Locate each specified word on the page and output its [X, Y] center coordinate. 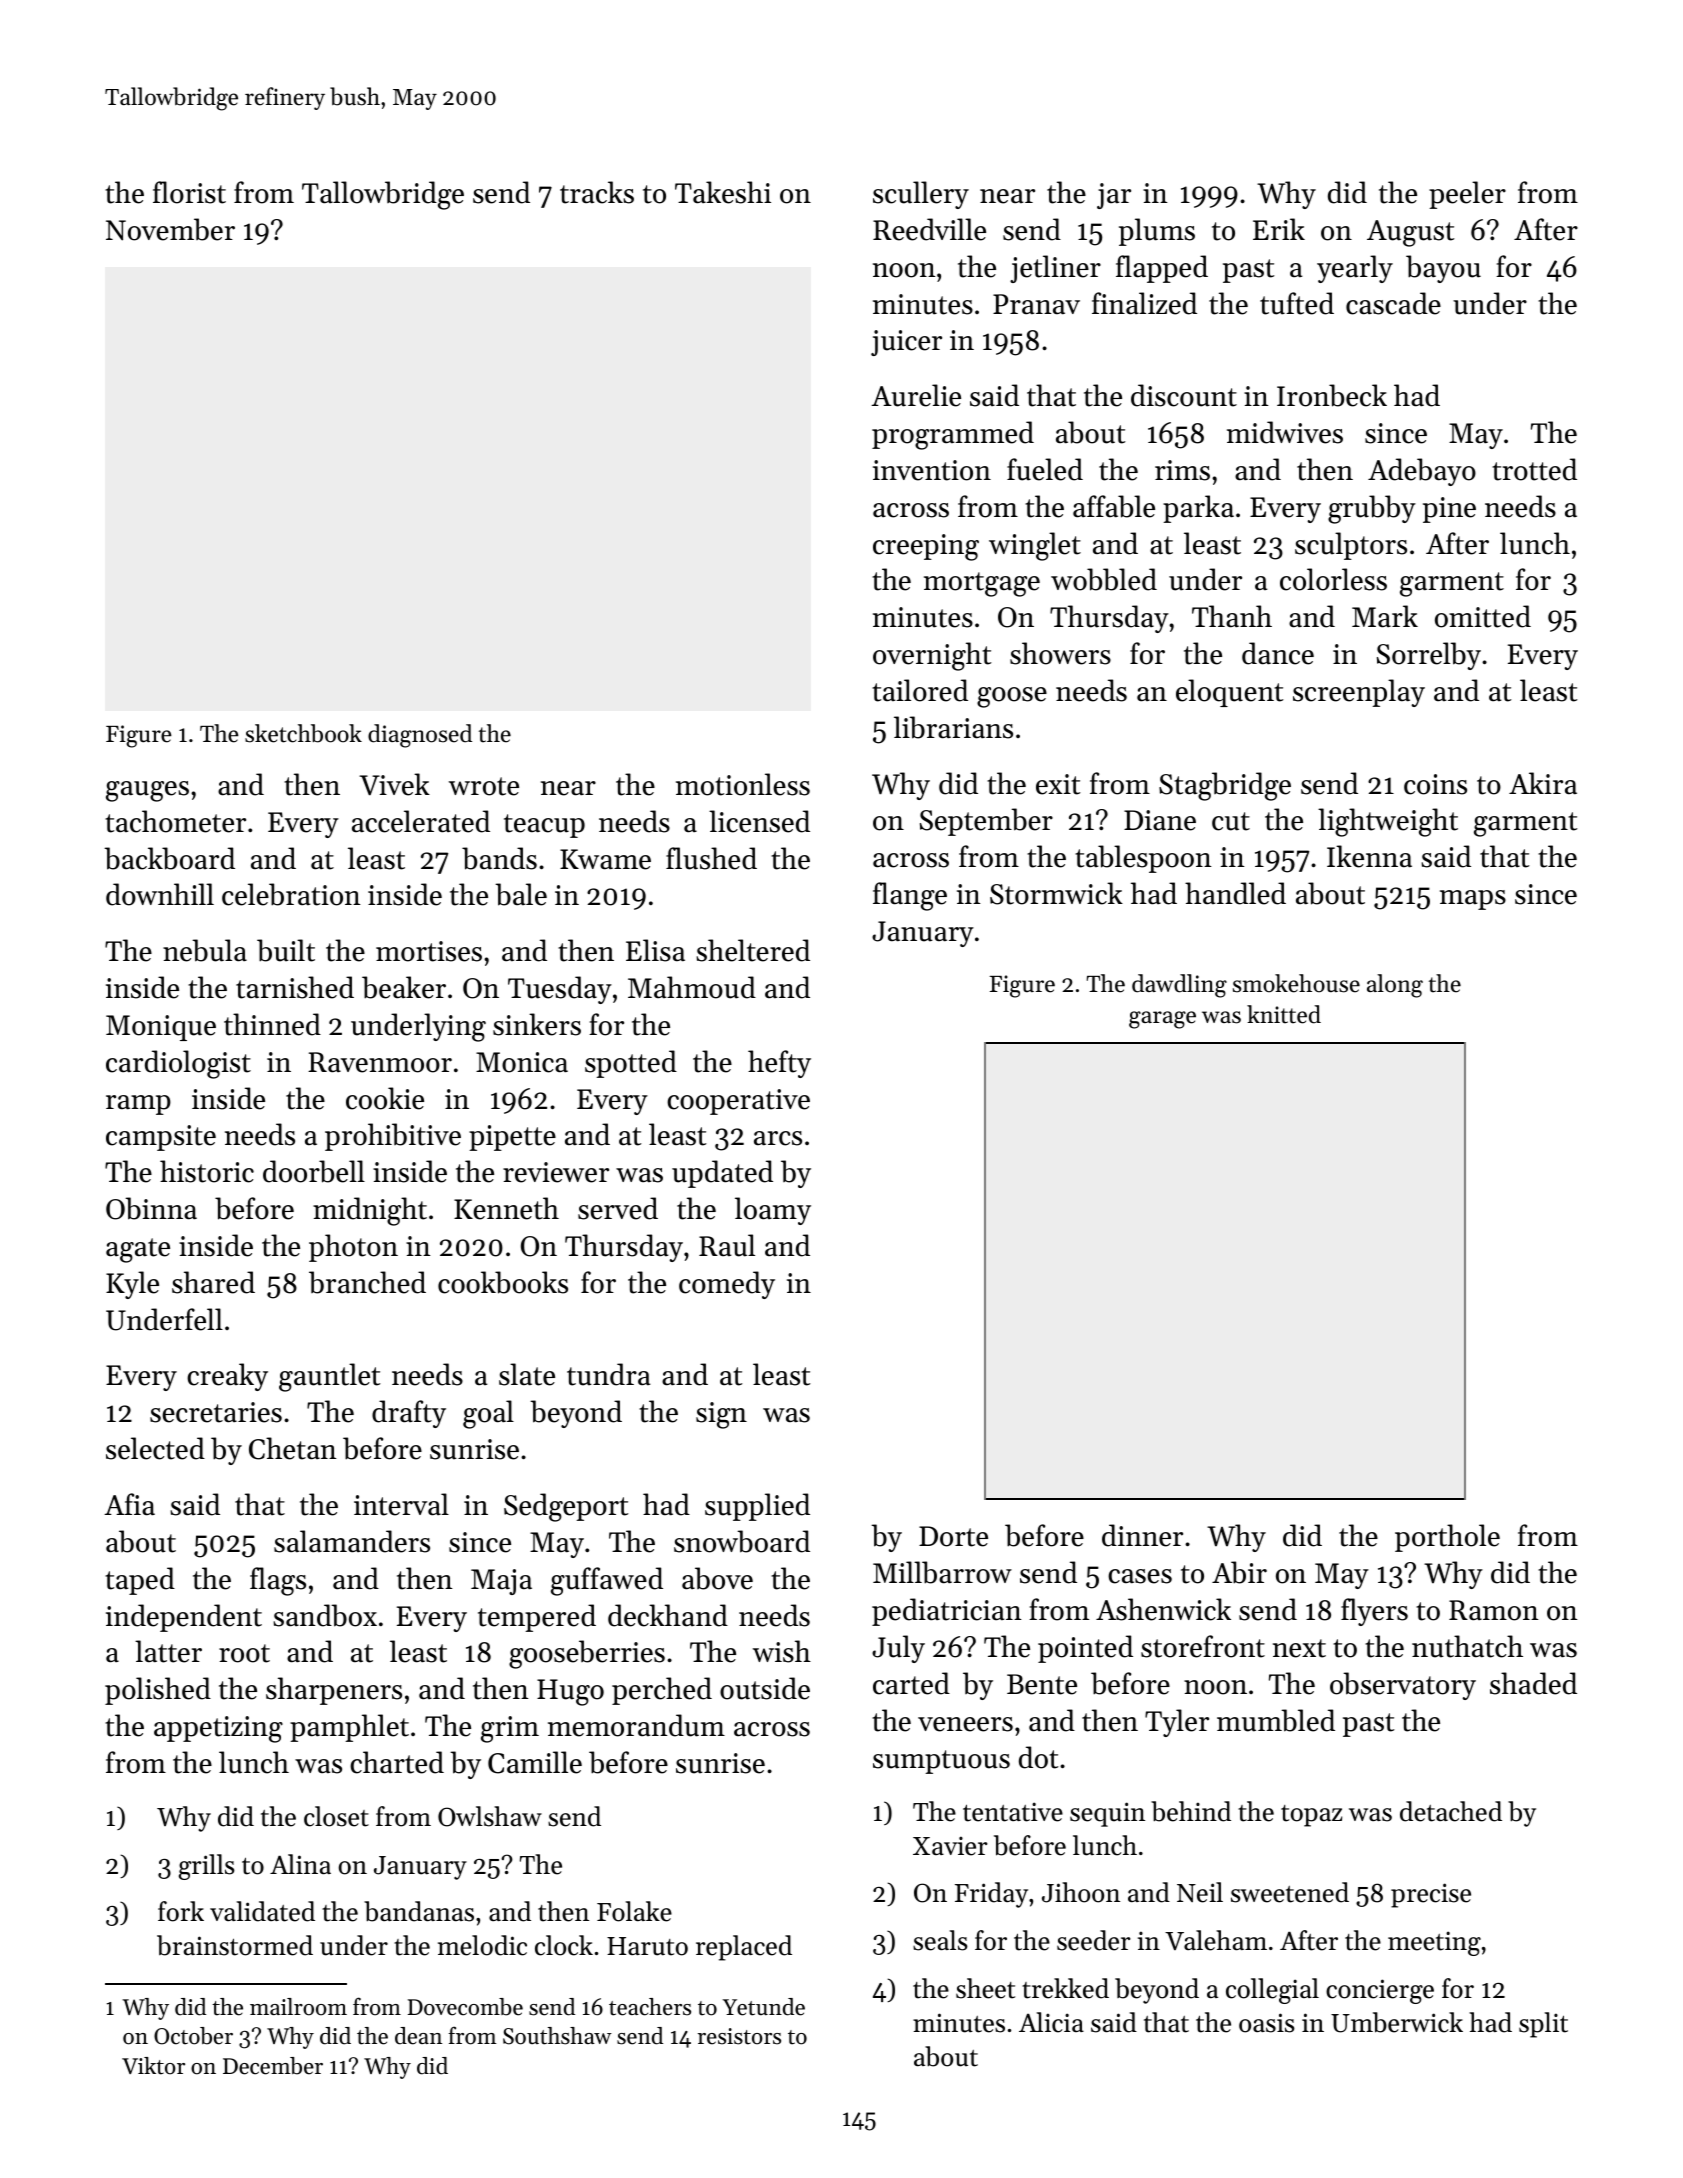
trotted [1534, 469]
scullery [921, 195]
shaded [1533, 1683]
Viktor [153, 2066]
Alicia [1051, 2022]
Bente [1042, 1684]
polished [158, 1691]
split [1543, 2025]
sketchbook [303, 733]
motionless [743, 784]
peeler [1467, 195]
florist [189, 192]
